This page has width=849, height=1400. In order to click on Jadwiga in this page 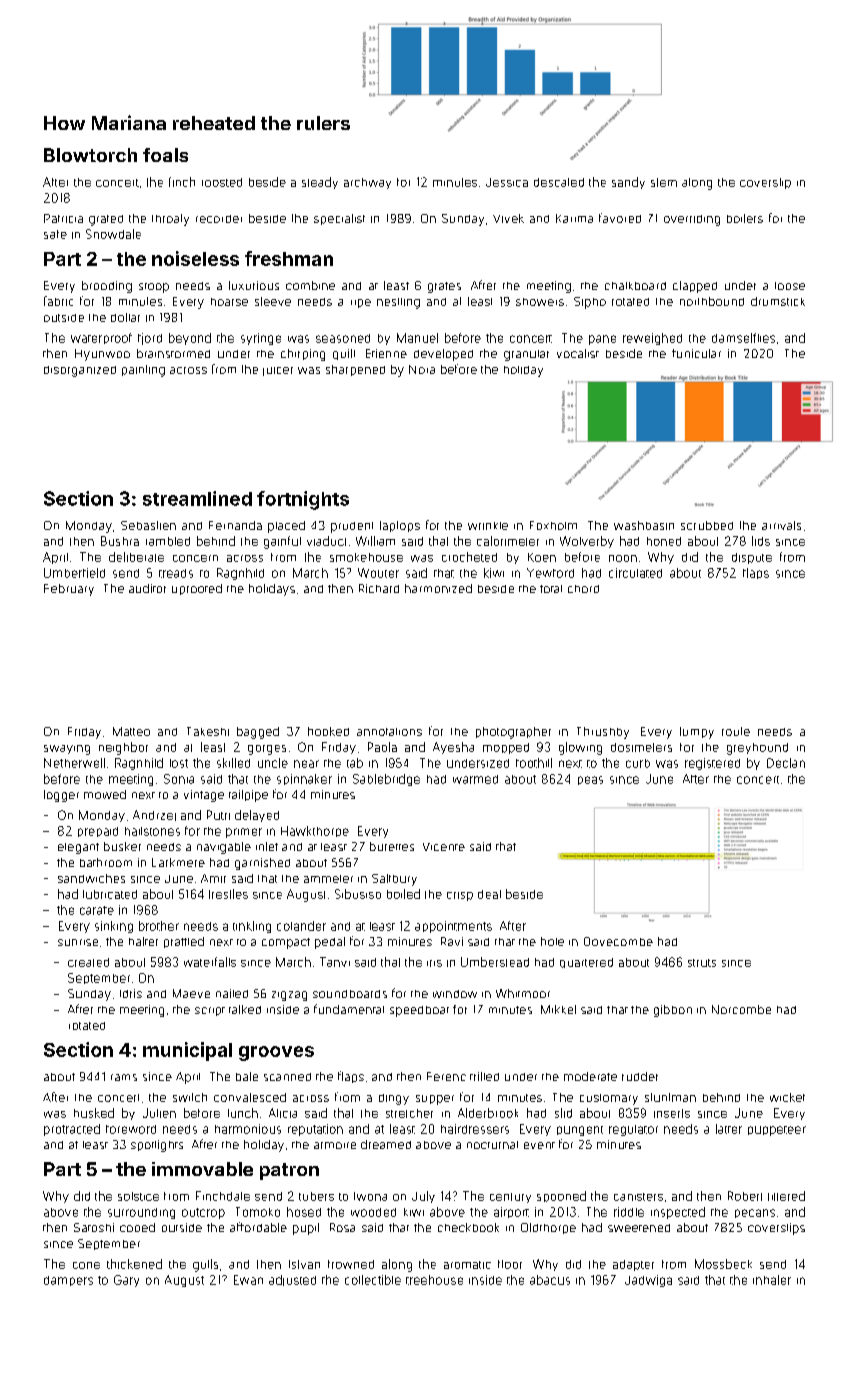, I will do `click(648, 1281)`.
